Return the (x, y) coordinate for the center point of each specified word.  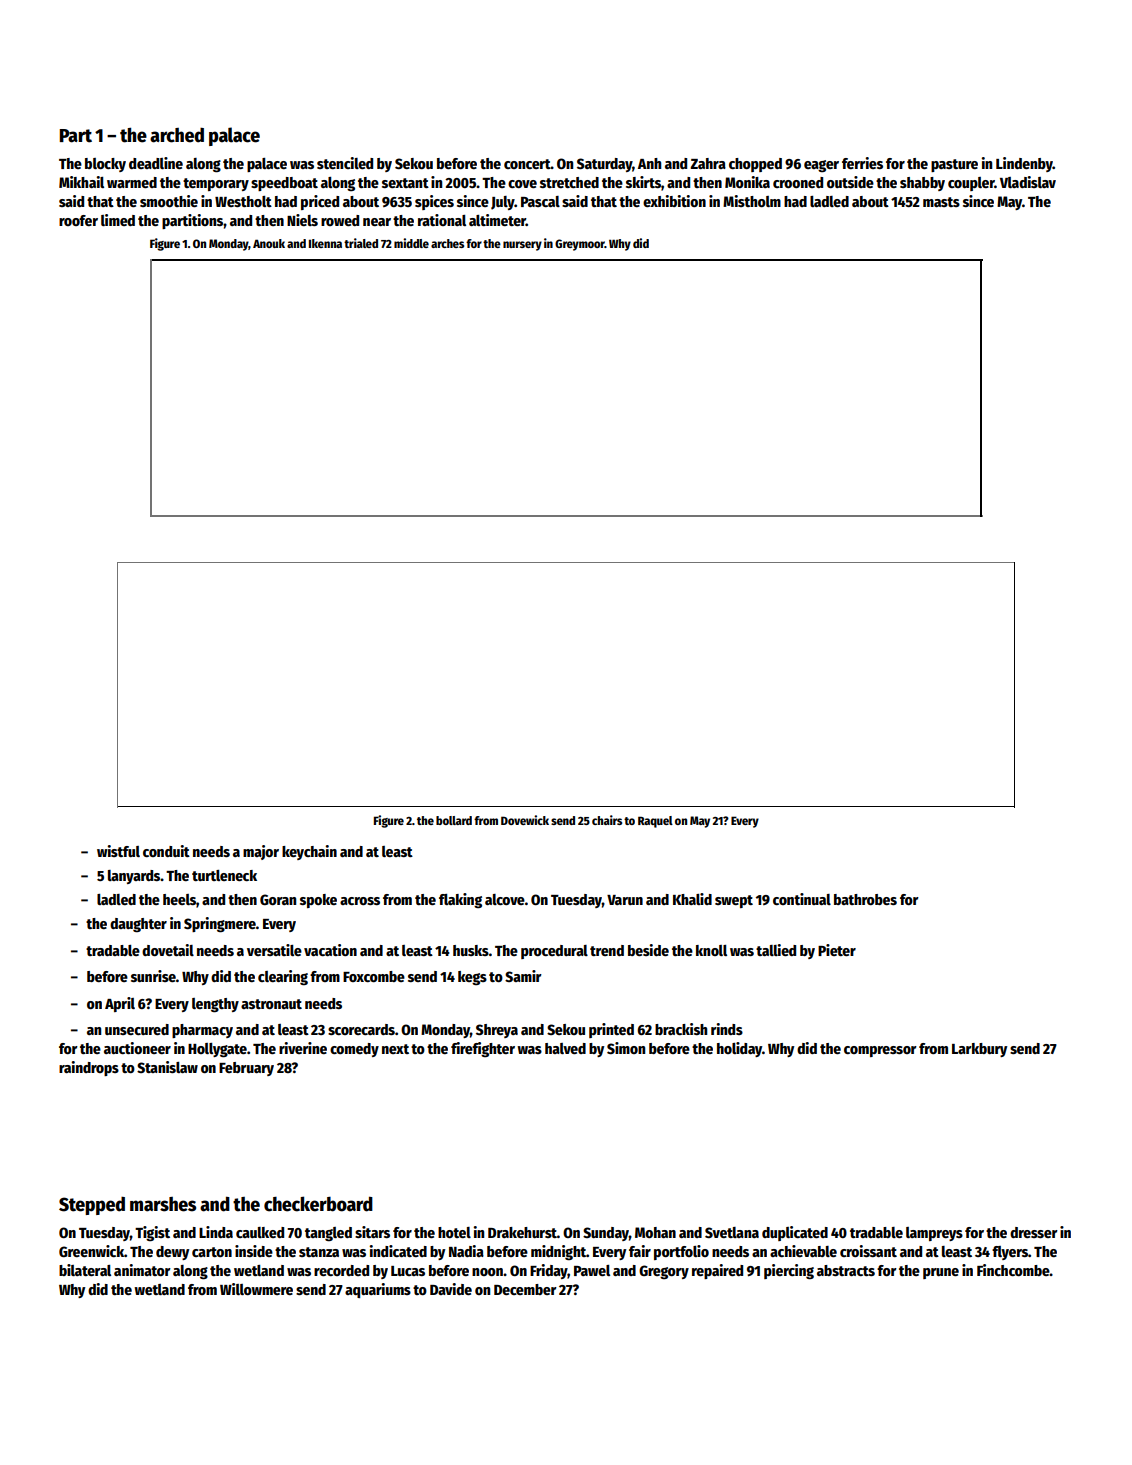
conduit (166, 851)
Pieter (837, 950)
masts (941, 202)
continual (802, 899)
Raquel (655, 822)
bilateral (85, 1270)
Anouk (269, 243)
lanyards (134, 877)
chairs (607, 820)
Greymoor (580, 245)
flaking (460, 900)
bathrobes (865, 899)
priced (320, 202)
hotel (454, 1232)
